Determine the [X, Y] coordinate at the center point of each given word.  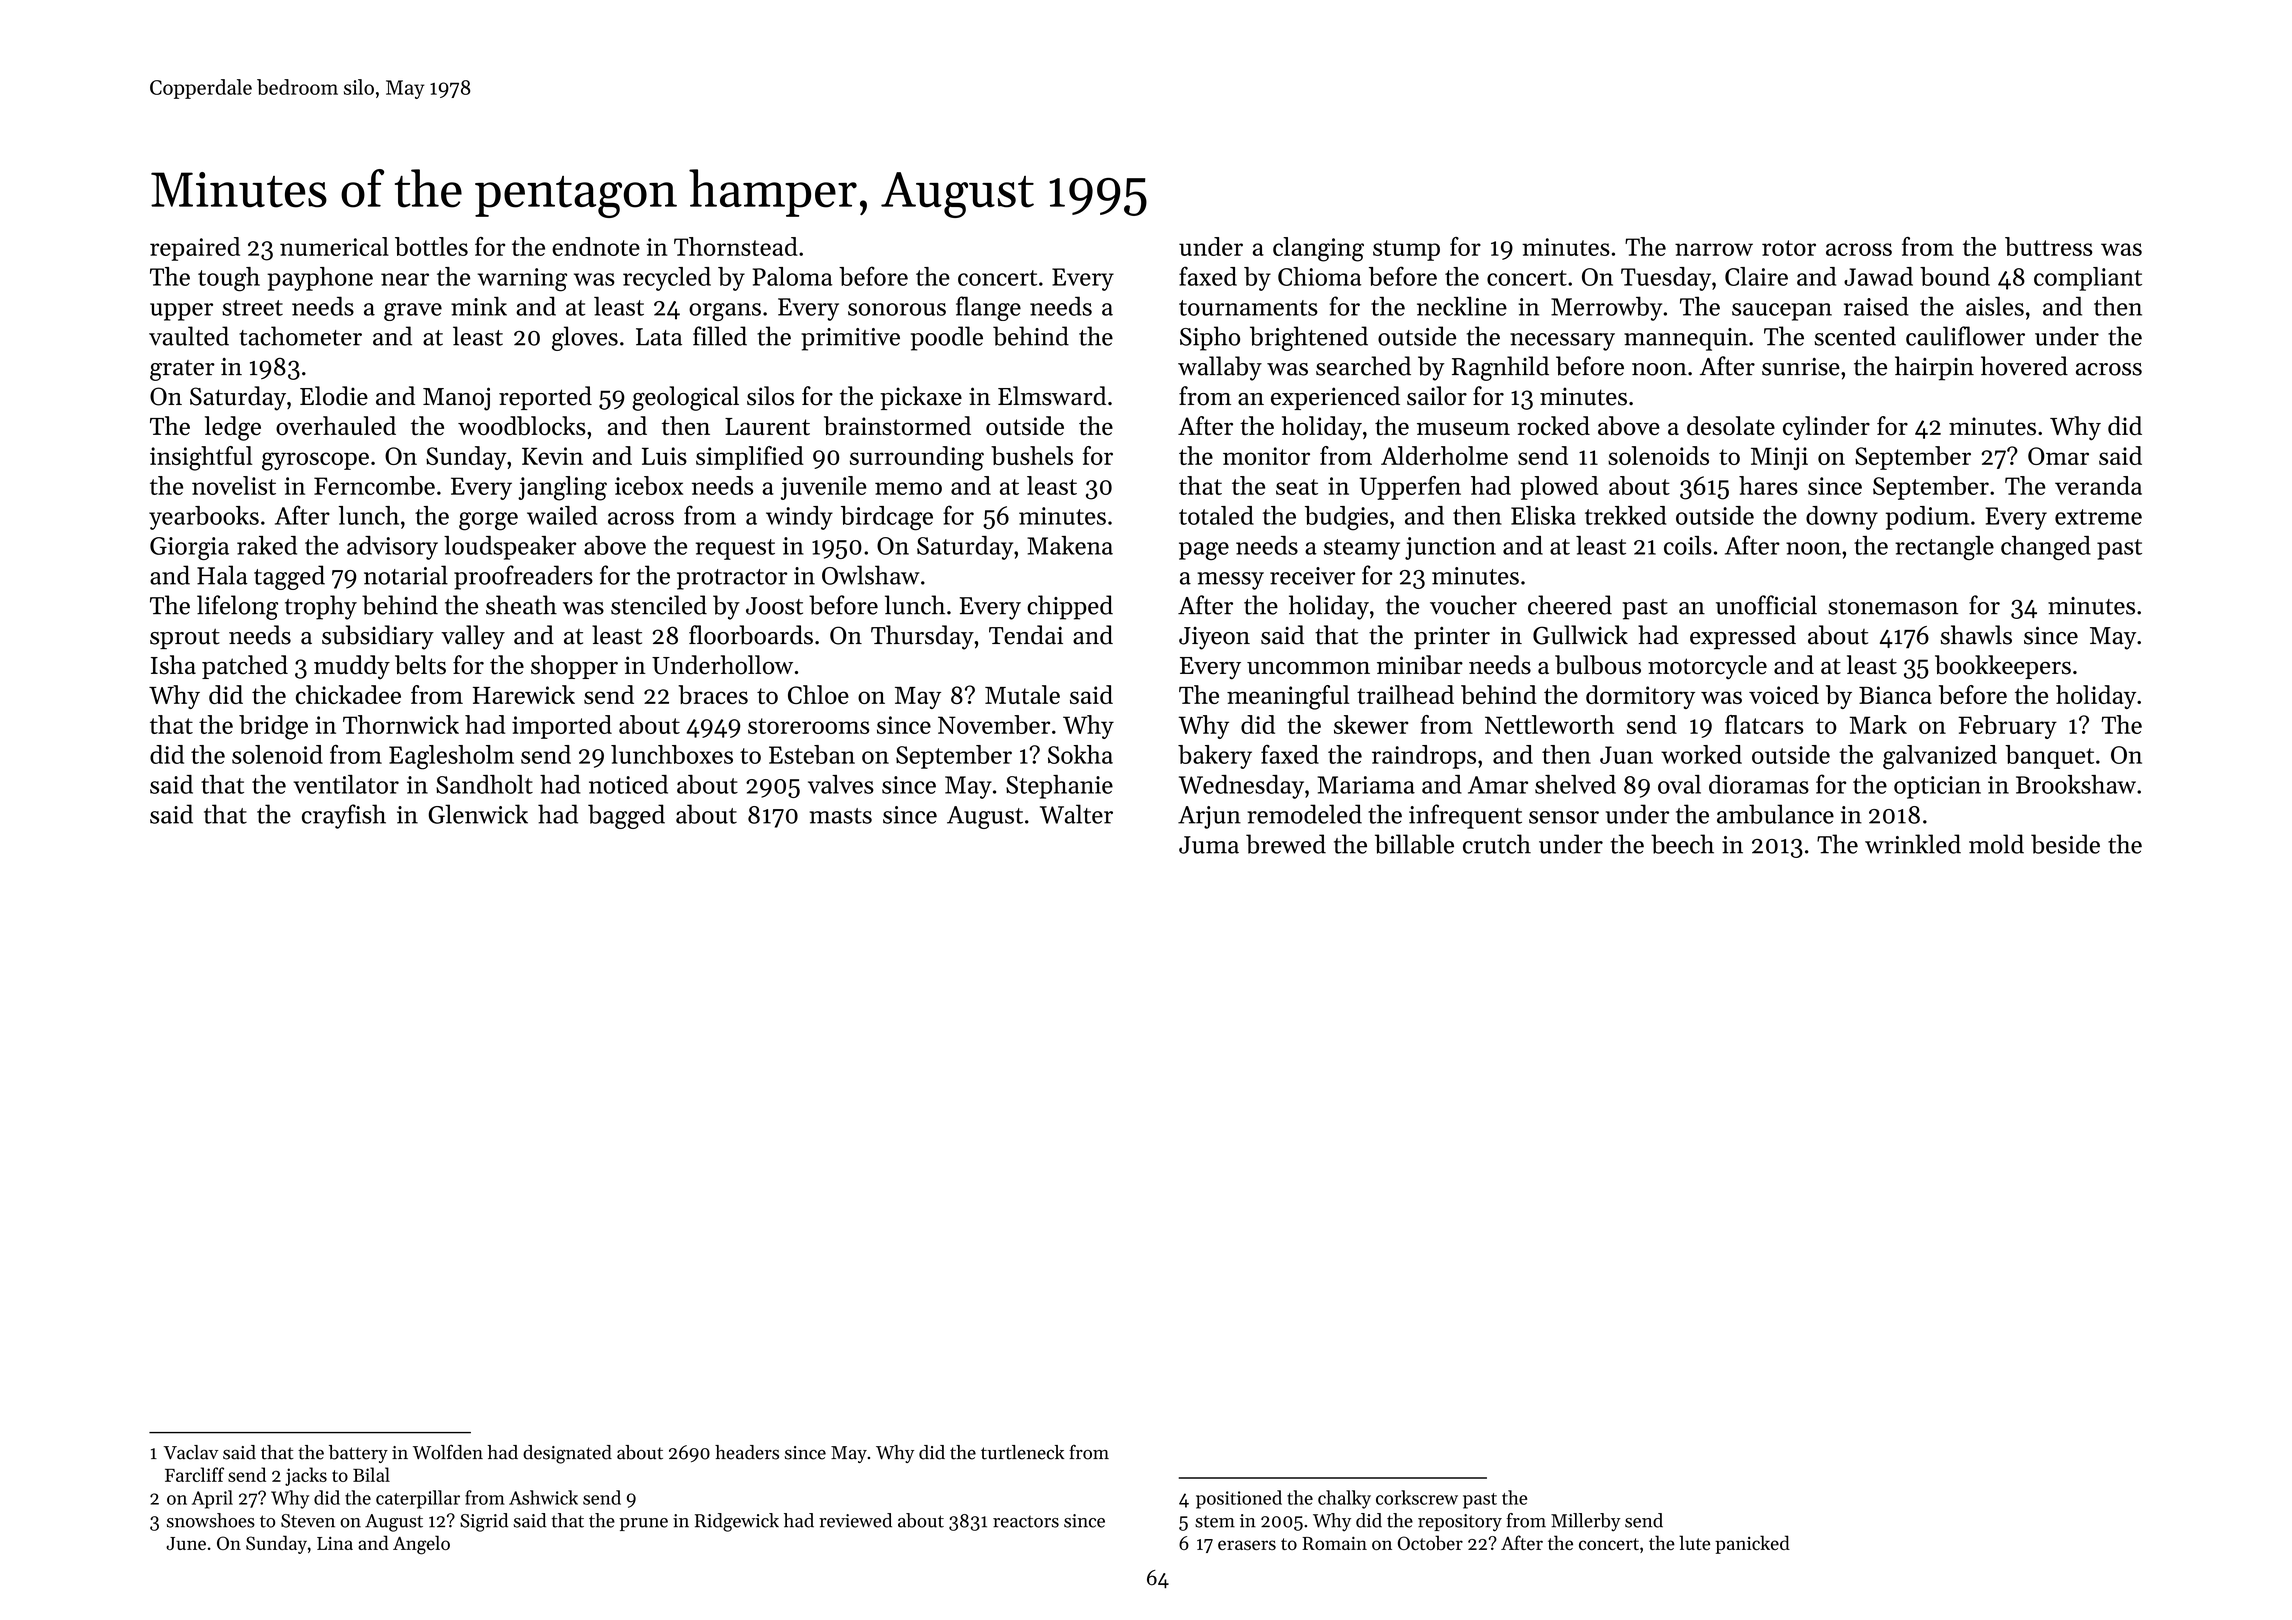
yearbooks [204, 518]
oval [1679, 784]
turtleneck [1022, 1452]
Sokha [1080, 754]
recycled [667, 279]
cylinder [1826, 428]
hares [1768, 485]
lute [1695, 1542]
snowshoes [211, 1520]
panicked [1752, 1544]
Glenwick [478, 814]
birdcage [887, 518]
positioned [1239, 1499]
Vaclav [191, 1452]
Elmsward [1052, 396]
